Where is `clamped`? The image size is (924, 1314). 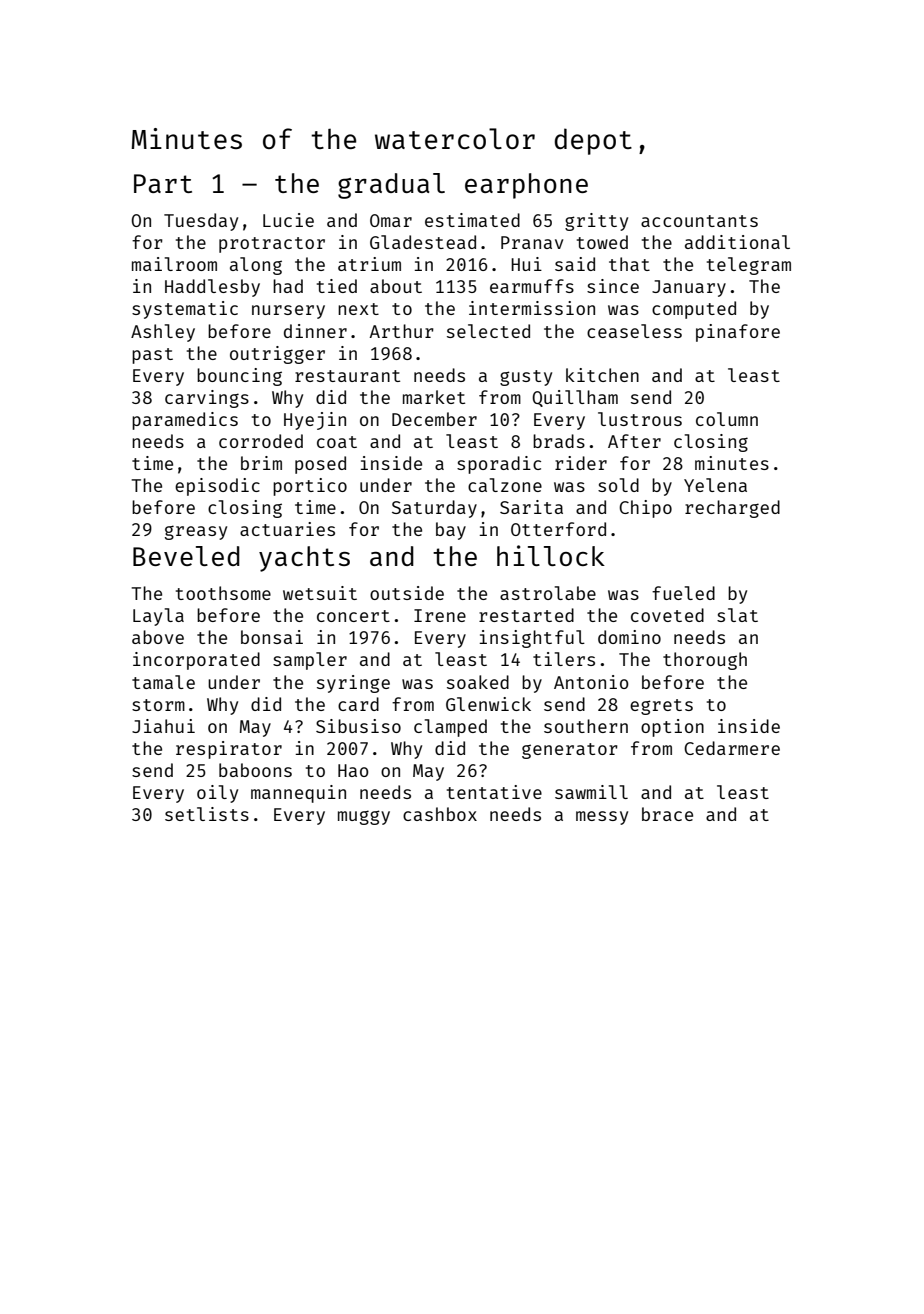
clamped is located at coordinates (450, 728).
